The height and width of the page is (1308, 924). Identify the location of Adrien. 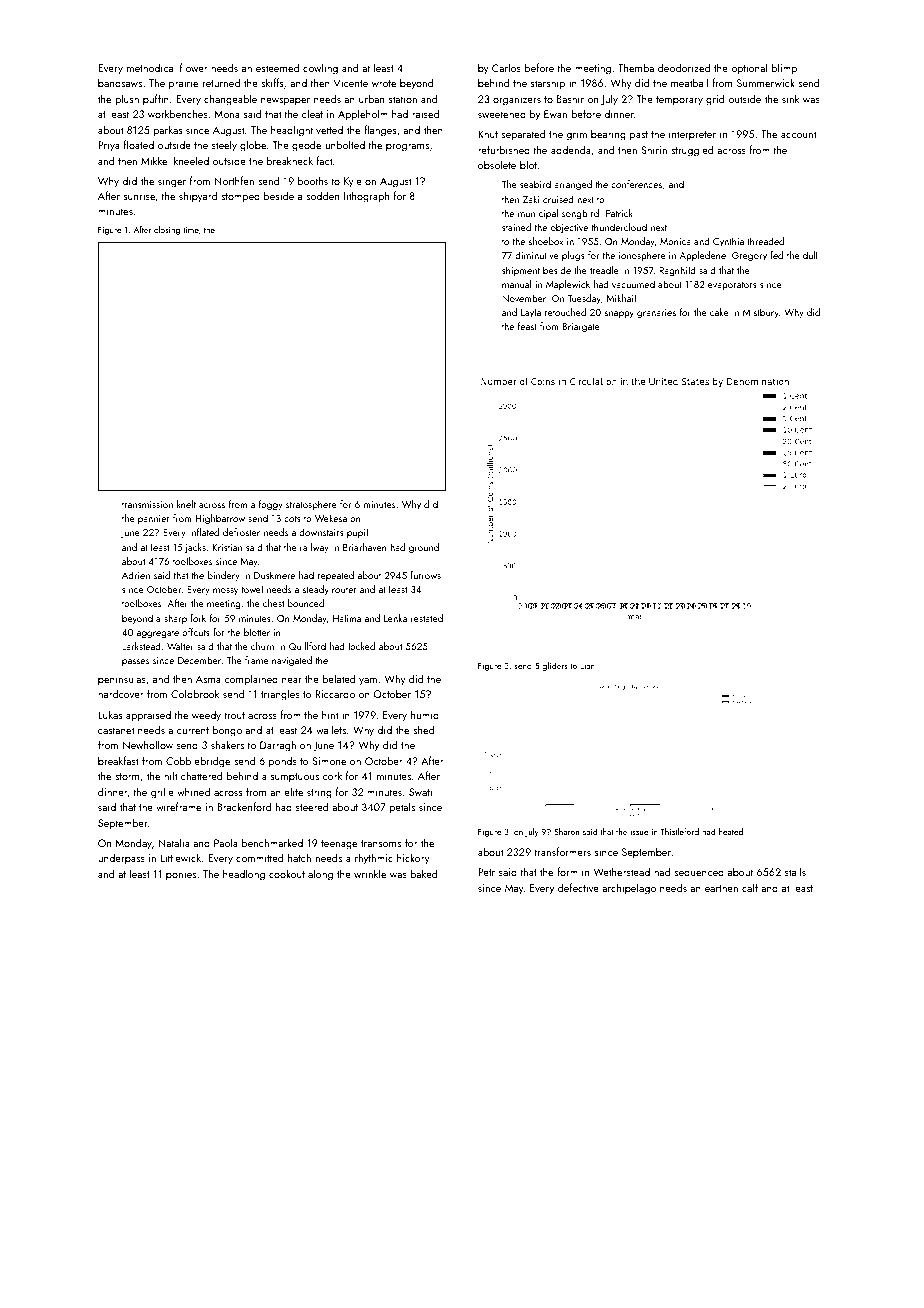
(136, 575).
